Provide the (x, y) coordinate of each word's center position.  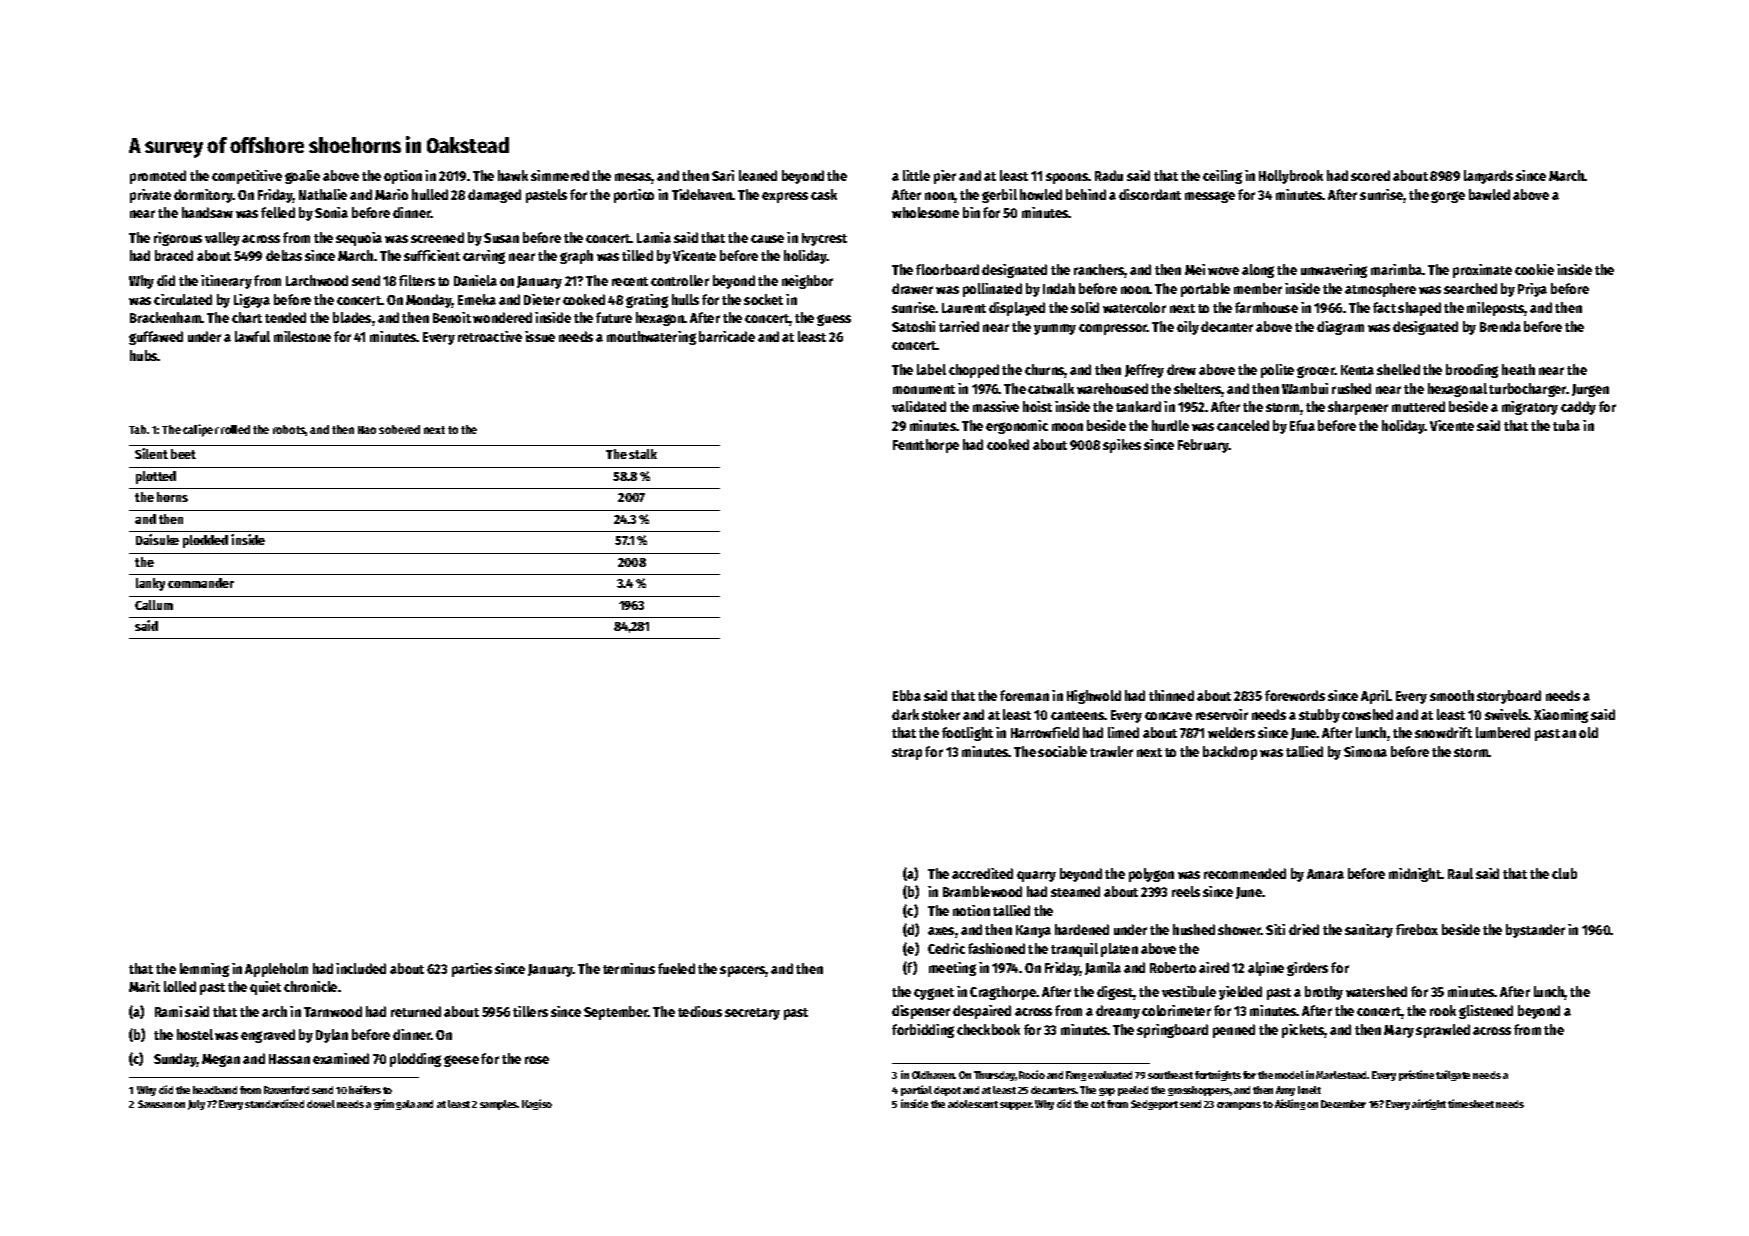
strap (907, 754)
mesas (633, 178)
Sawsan (155, 1104)
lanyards (1488, 177)
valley (222, 239)
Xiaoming (1561, 716)
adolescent (973, 1104)
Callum (154, 605)
